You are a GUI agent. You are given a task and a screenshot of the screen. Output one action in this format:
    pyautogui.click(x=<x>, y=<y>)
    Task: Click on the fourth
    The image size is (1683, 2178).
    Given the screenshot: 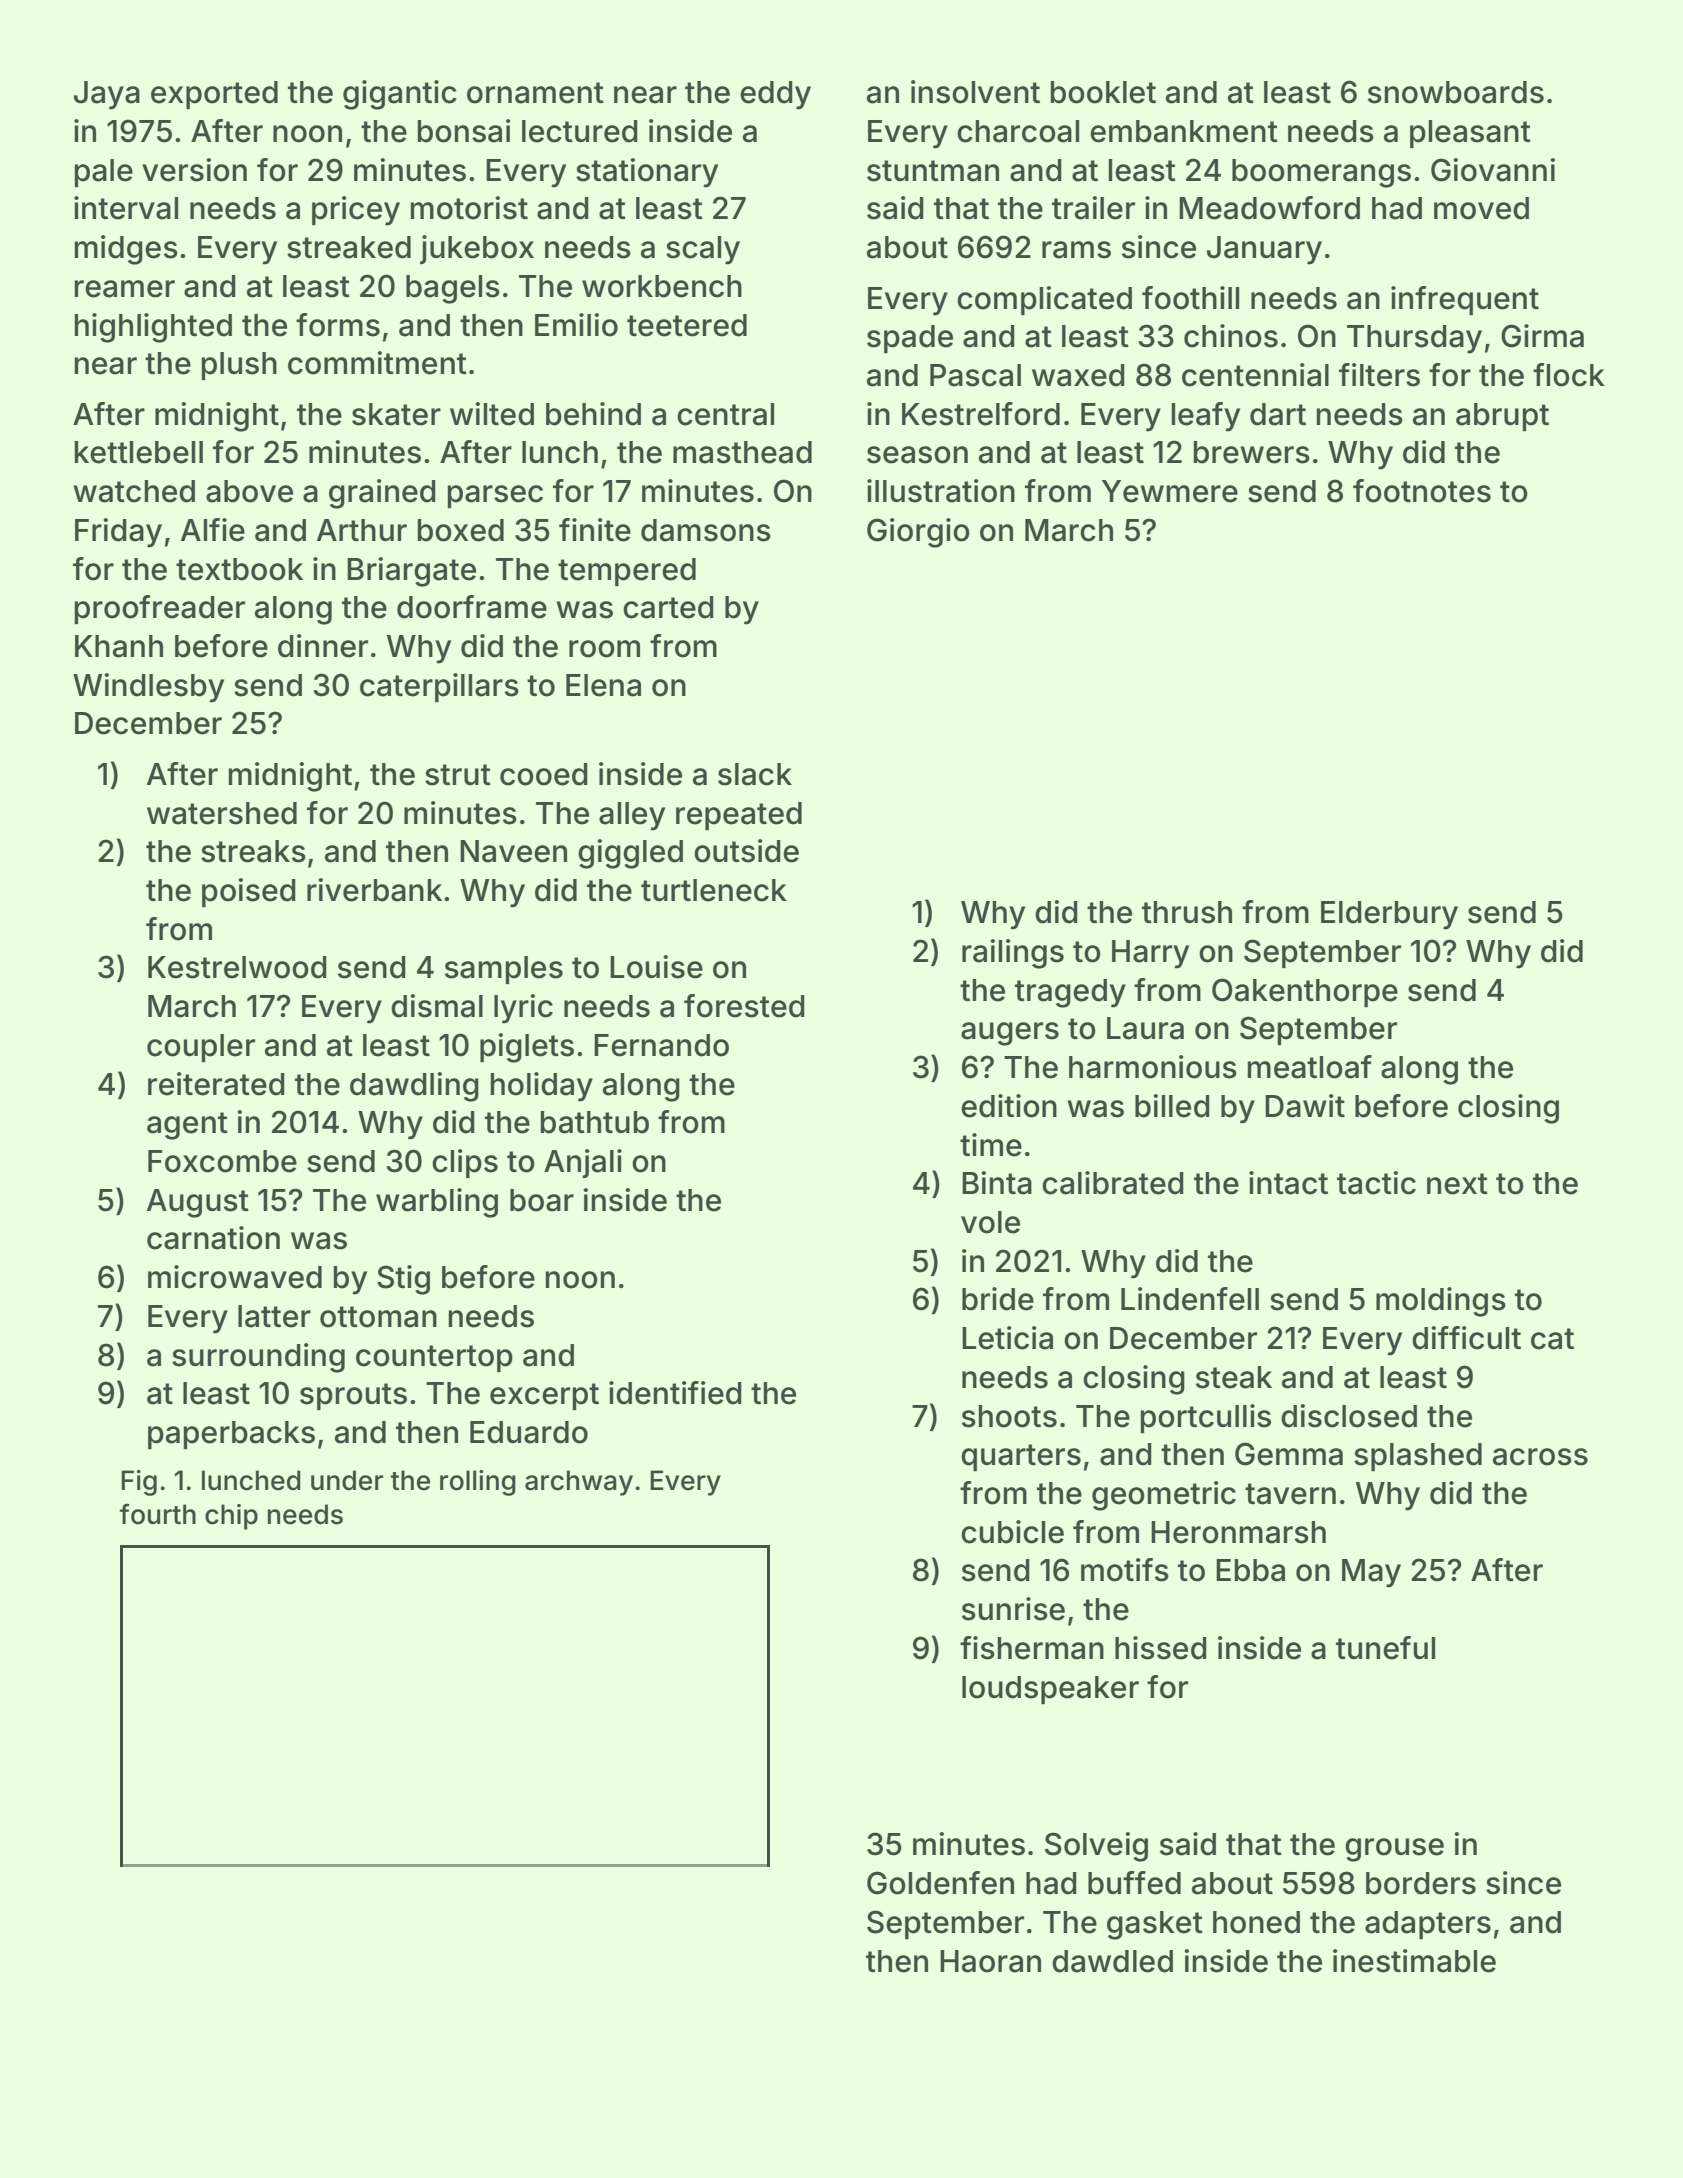 What is the action you would take?
    pyautogui.click(x=158, y=1514)
